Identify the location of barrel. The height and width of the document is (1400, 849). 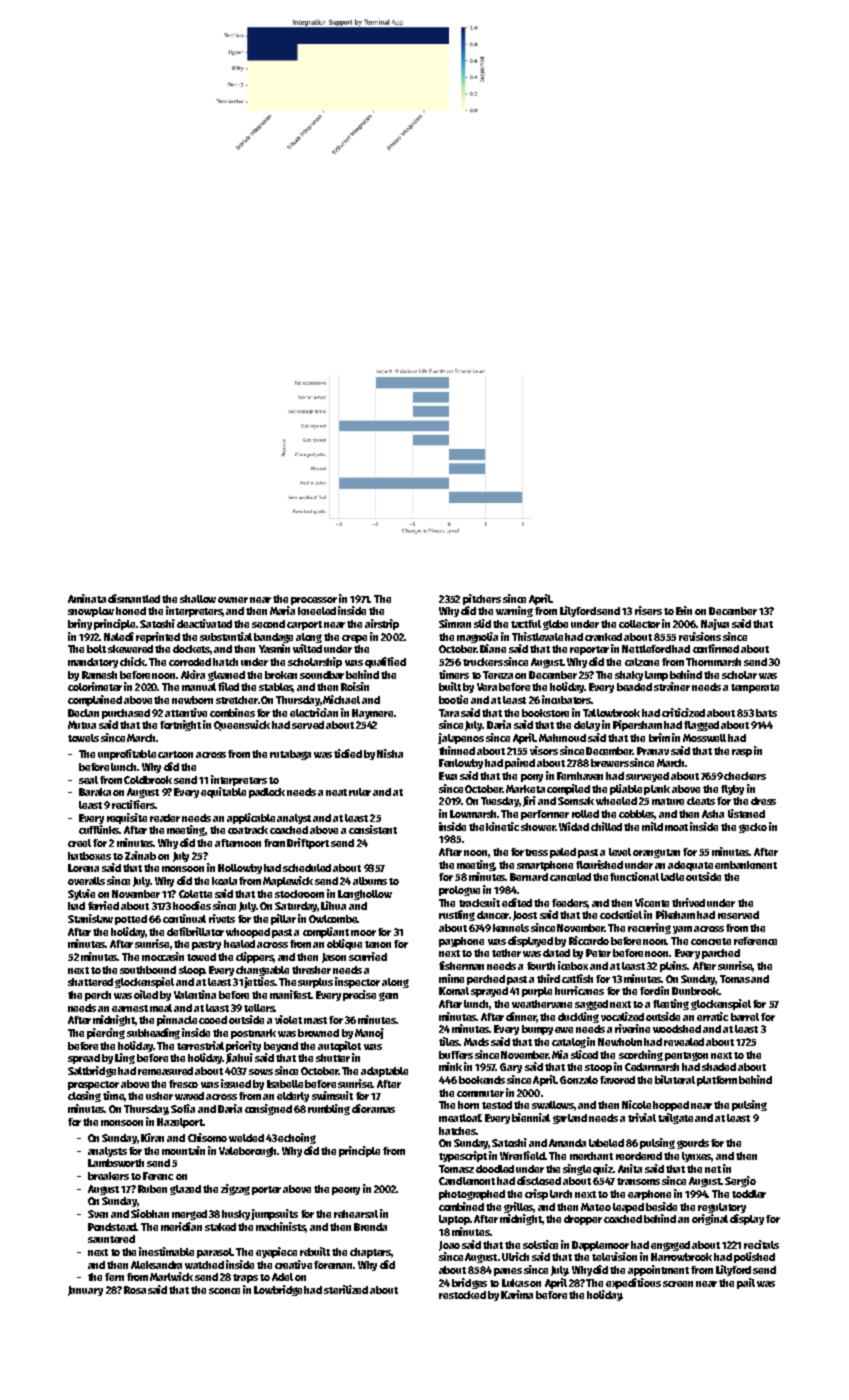
(745, 1017).
